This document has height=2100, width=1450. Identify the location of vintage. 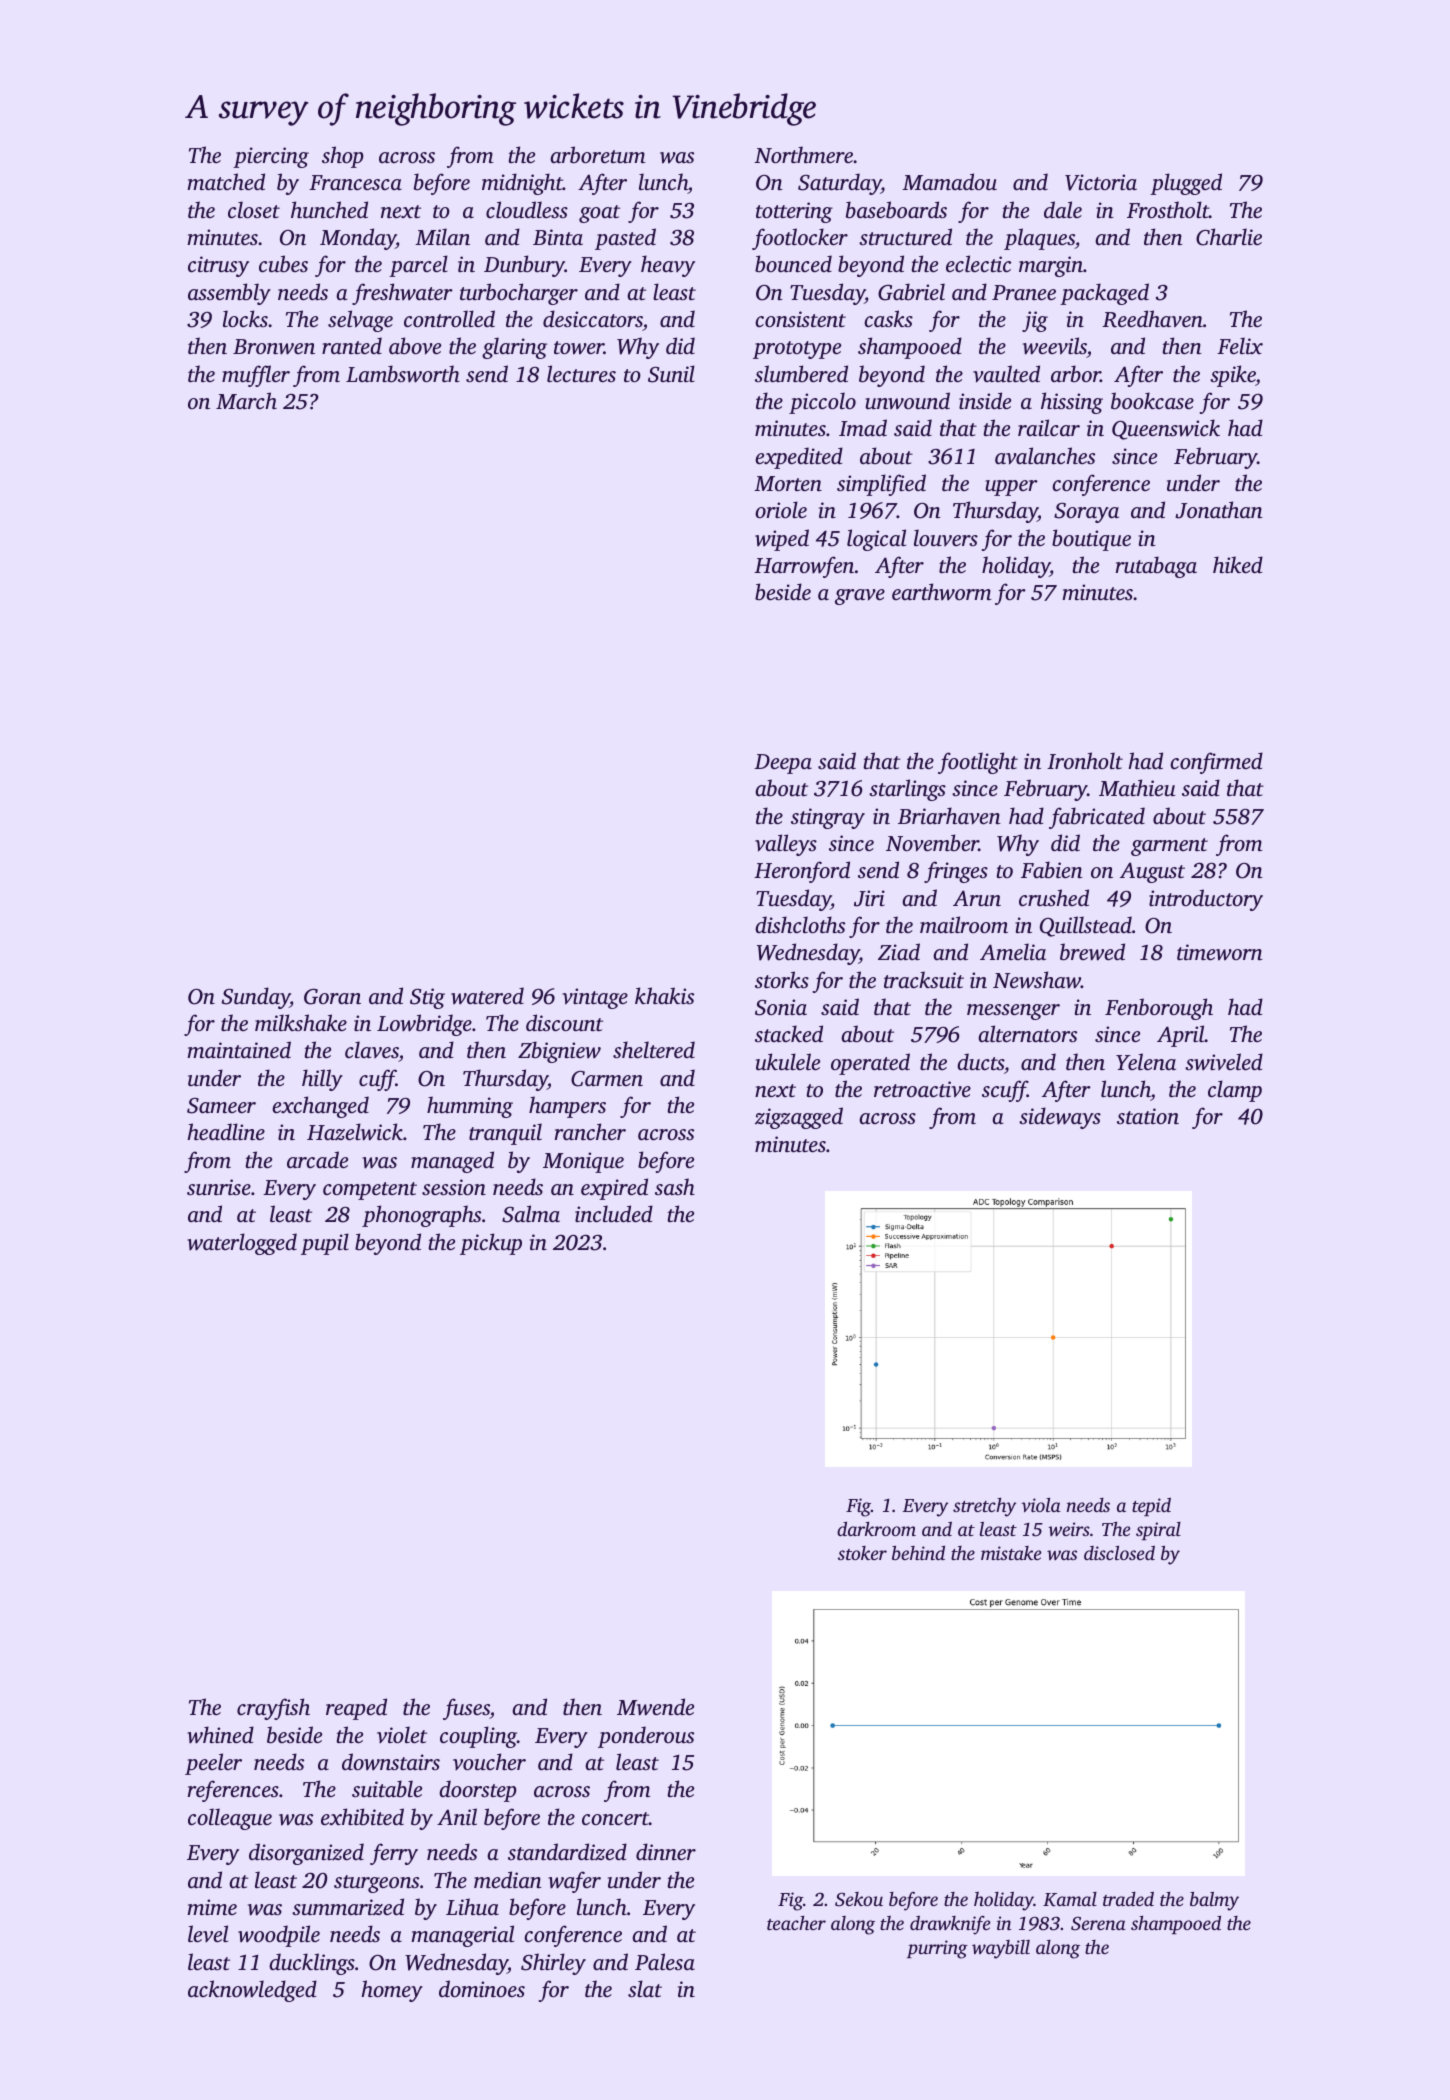
(595, 998).
